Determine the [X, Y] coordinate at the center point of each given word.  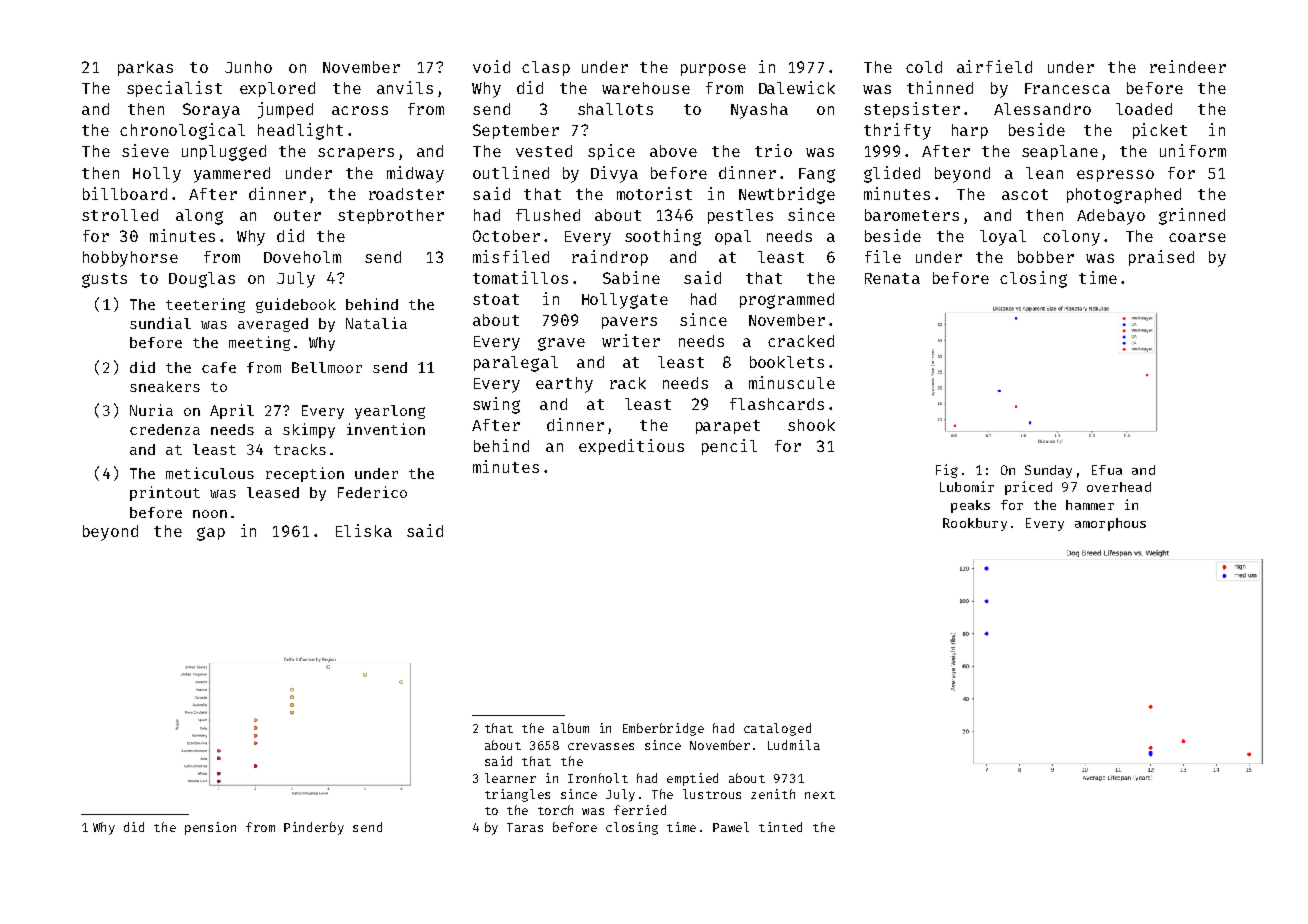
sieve [145, 150]
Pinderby [314, 828]
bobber [1046, 257]
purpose [713, 70]
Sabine [631, 277]
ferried [640, 810]
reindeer [1188, 66]
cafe [219, 367]
